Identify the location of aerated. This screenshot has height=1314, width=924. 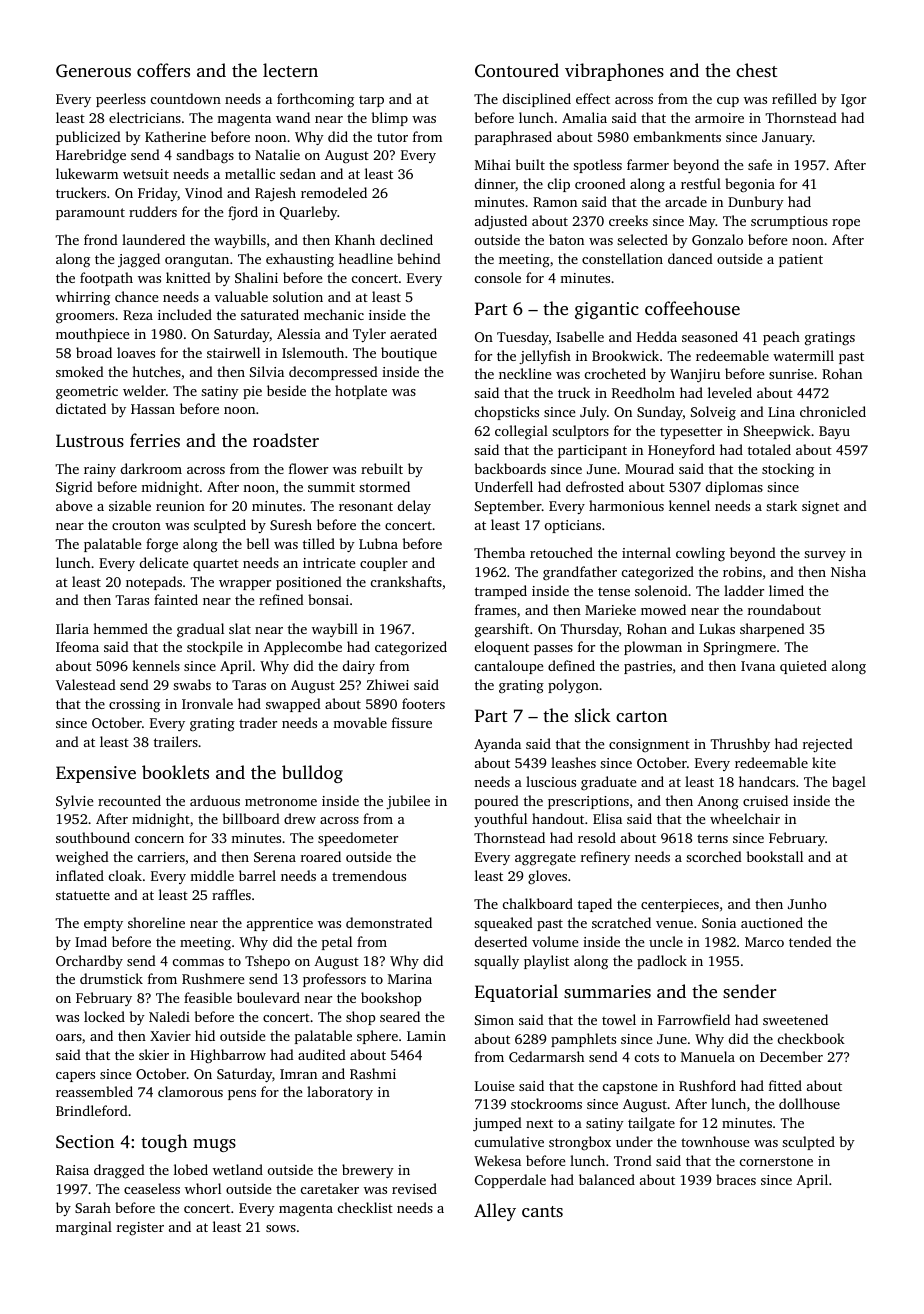
(413, 333).
